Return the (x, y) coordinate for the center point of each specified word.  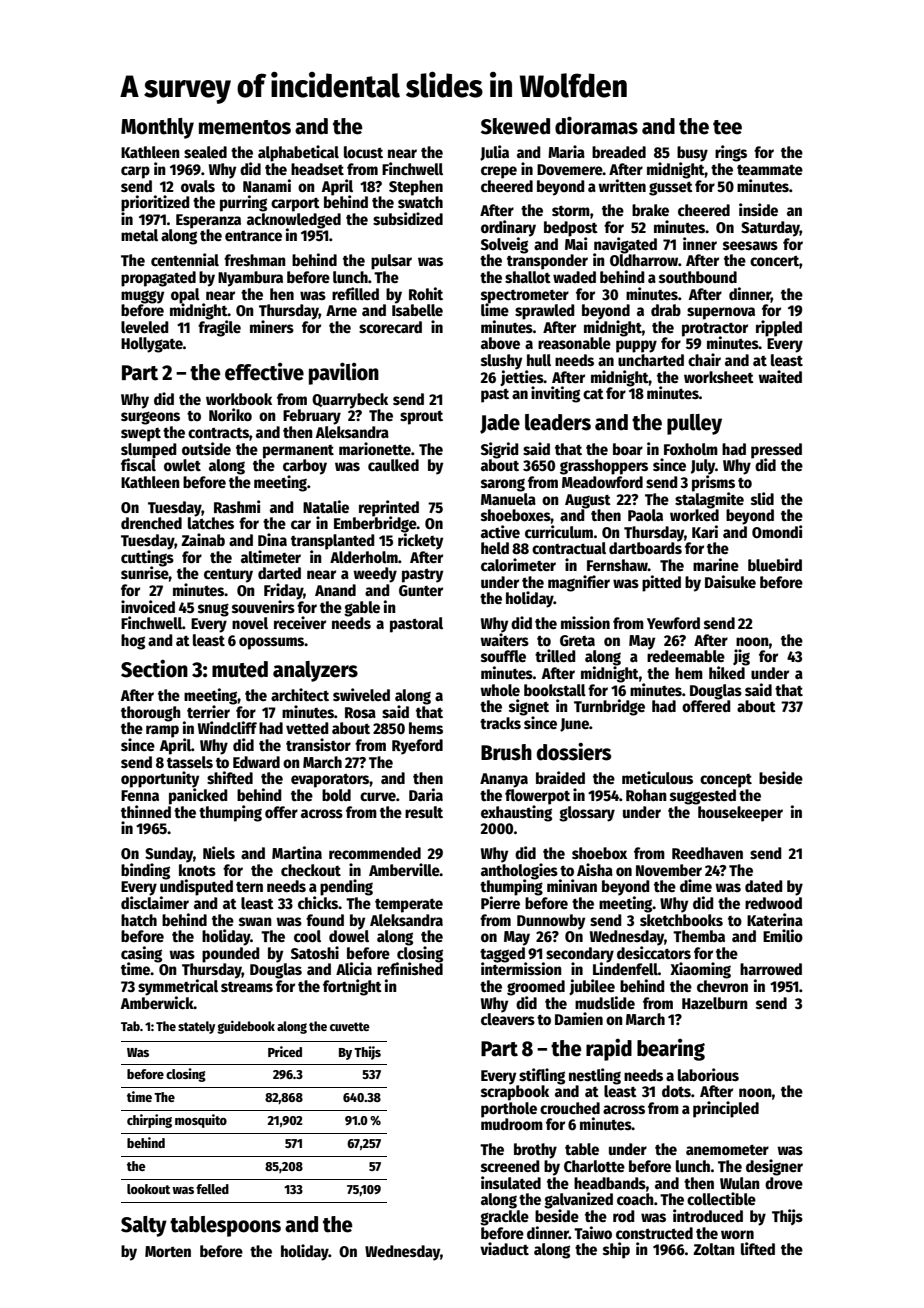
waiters (504, 640)
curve (378, 796)
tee (727, 127)
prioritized (155, 203)
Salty (144, 1226)
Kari (705, 531)
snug (213, 610)
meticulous (657, 778)
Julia (494, 153)
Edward (256, 762)
